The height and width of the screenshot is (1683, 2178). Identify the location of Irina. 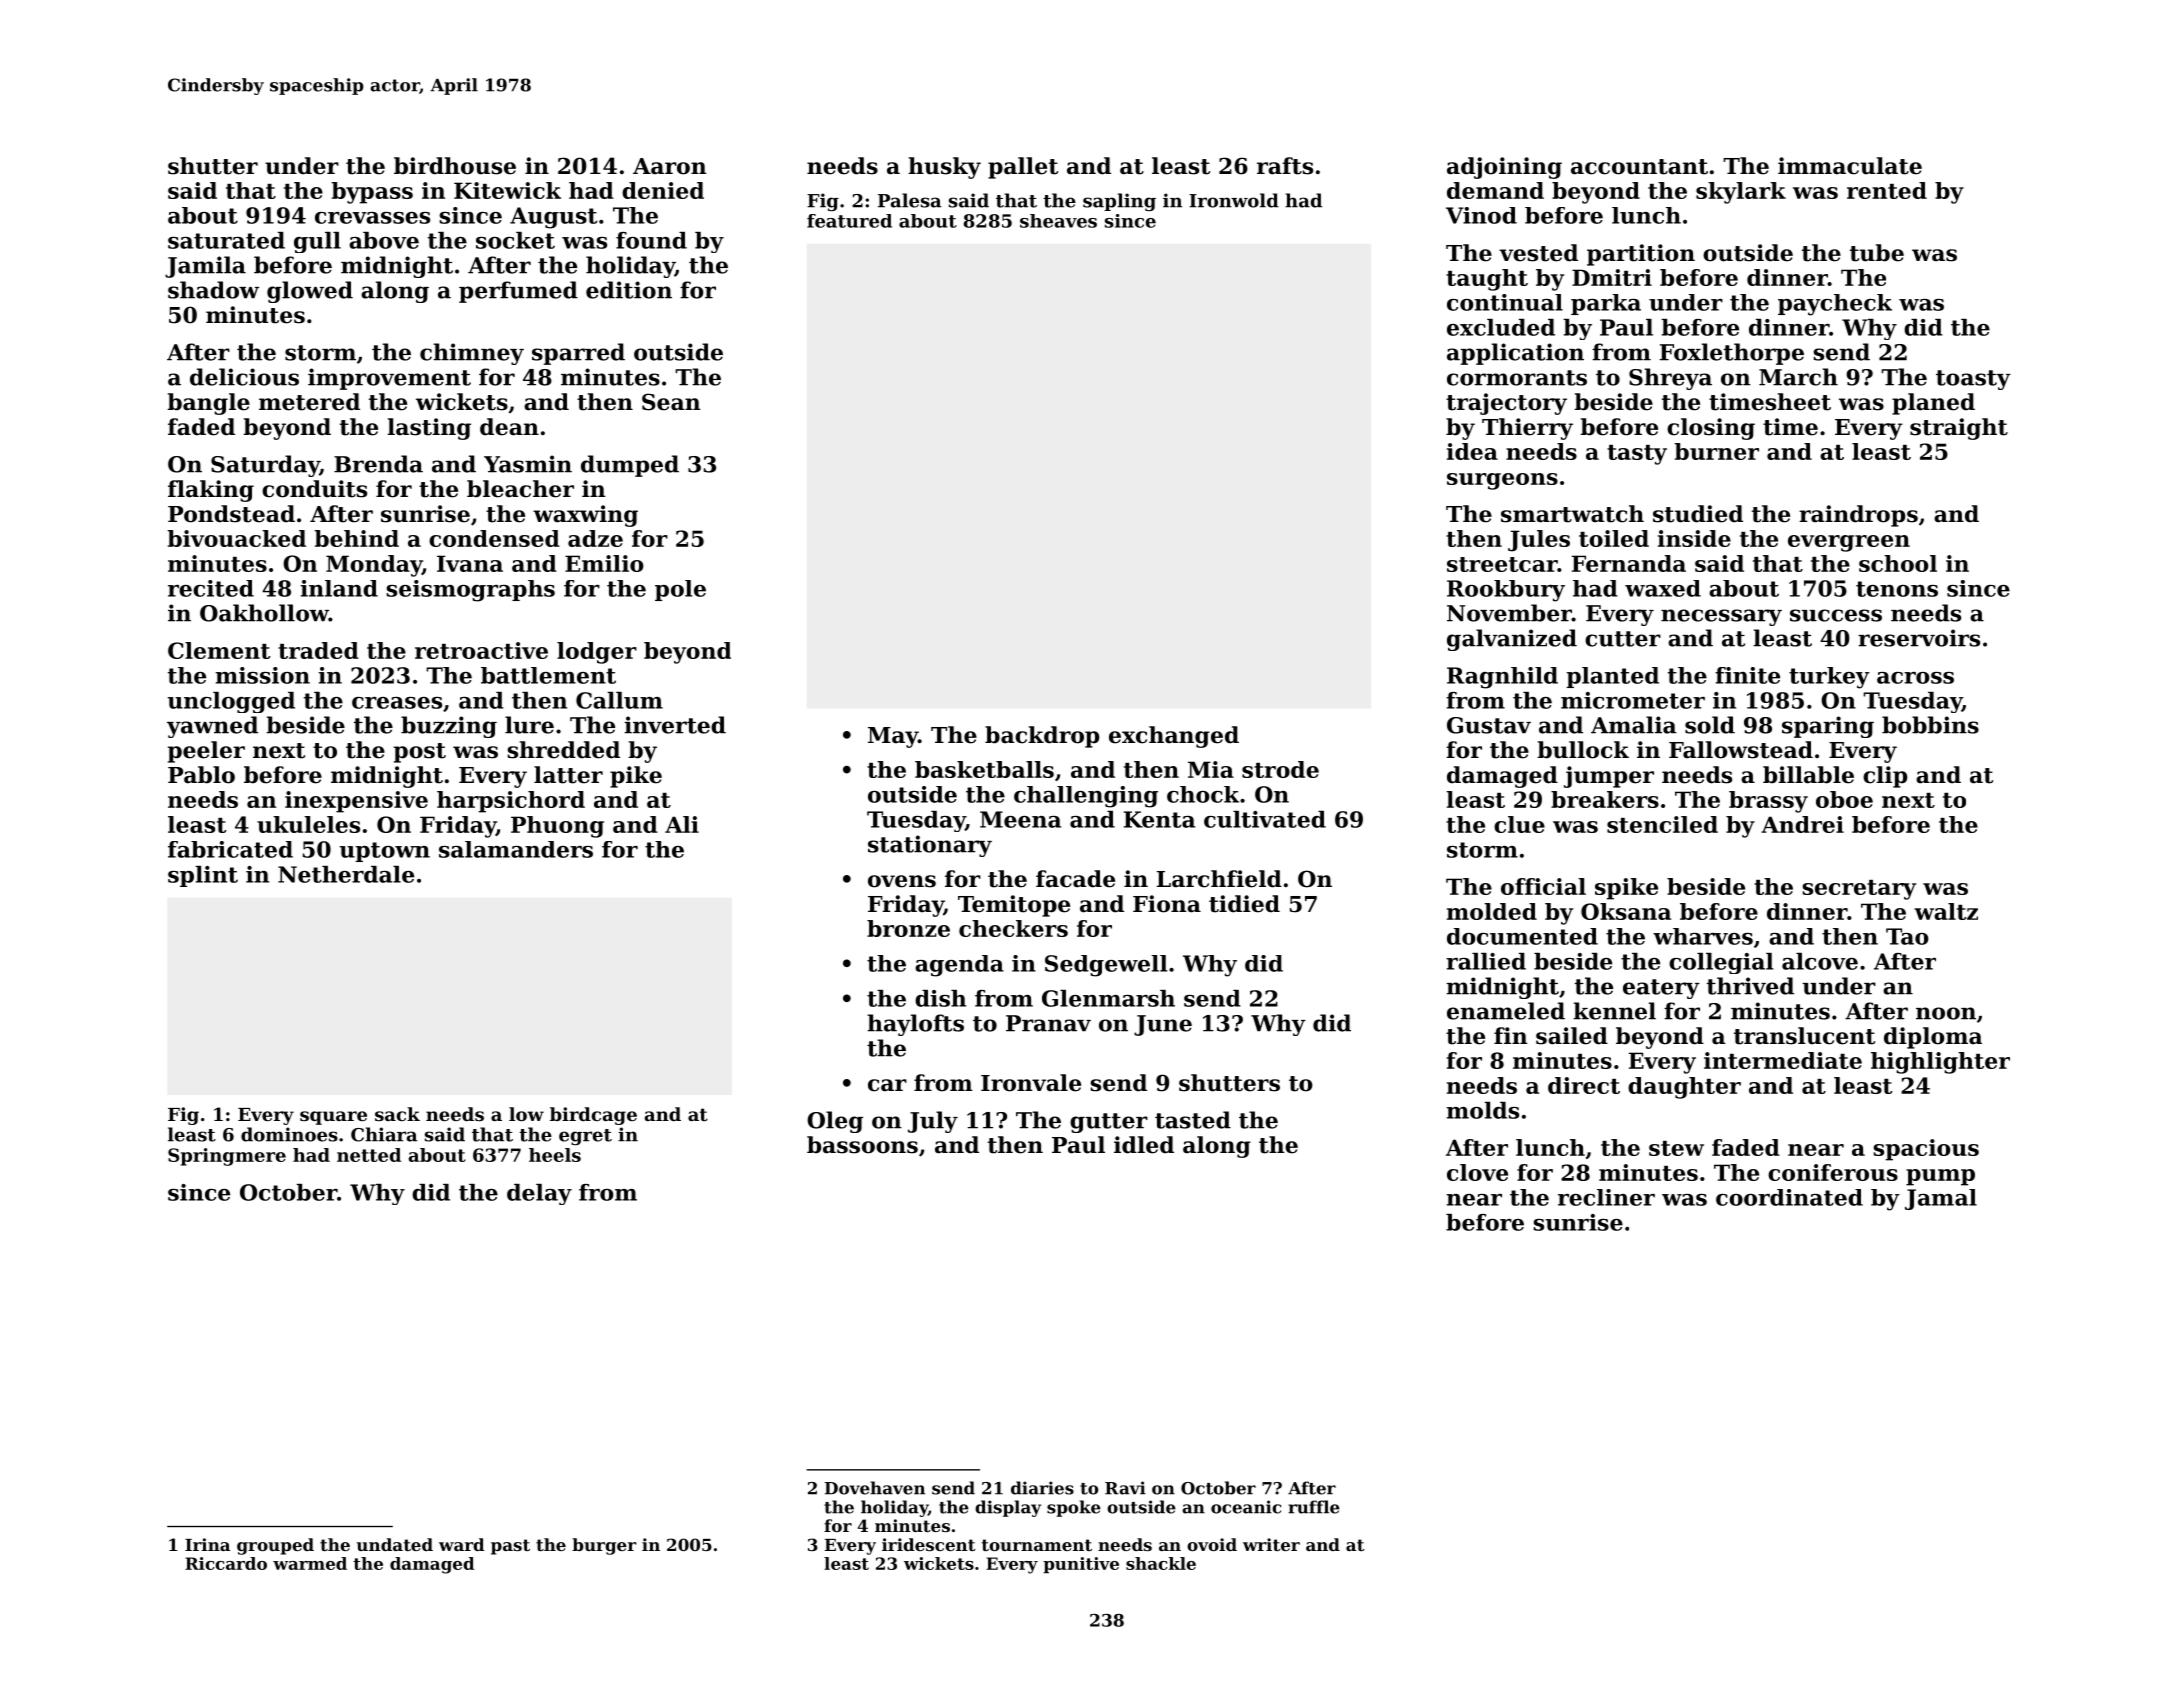
(207, 1544).
